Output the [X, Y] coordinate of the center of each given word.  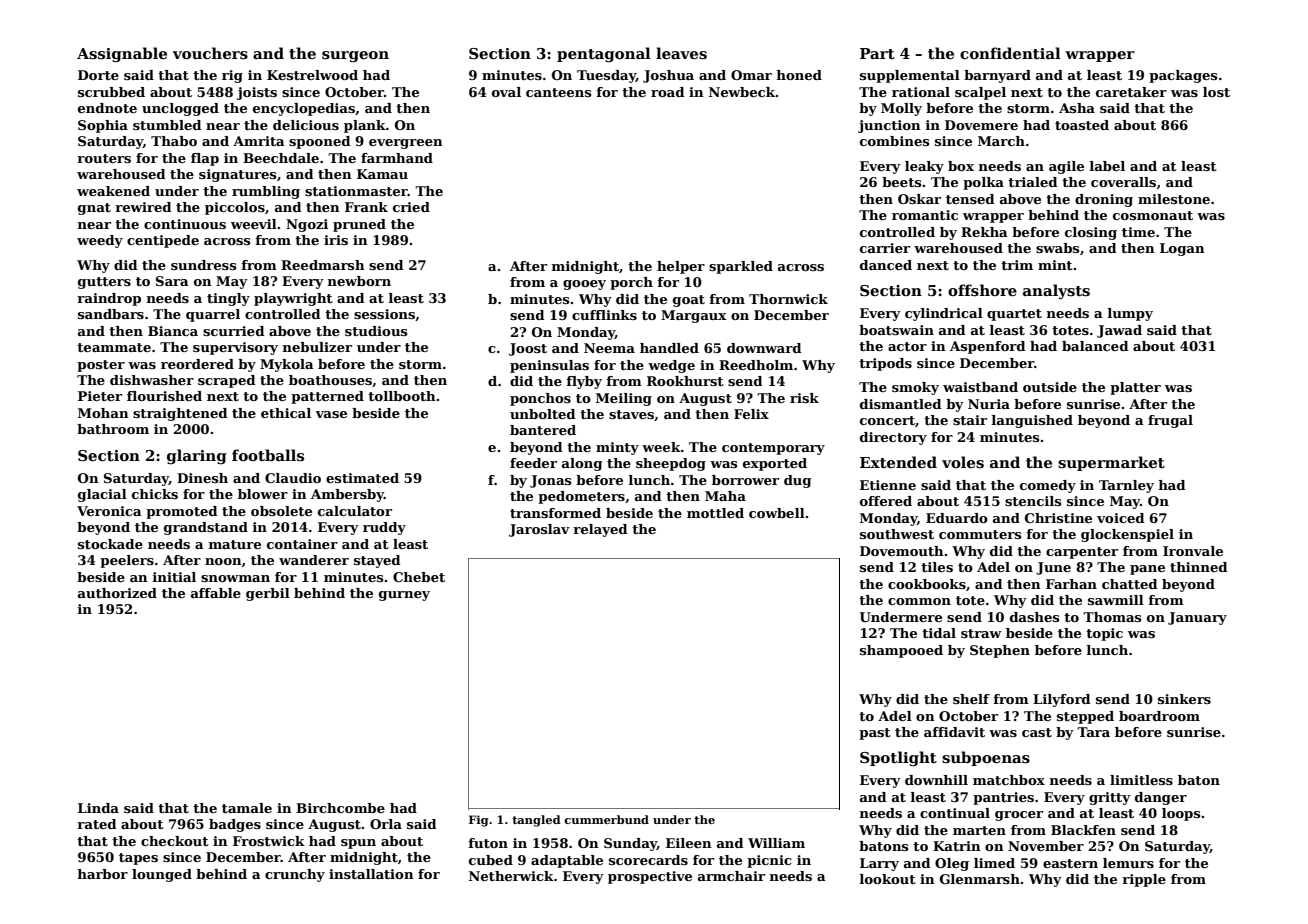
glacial [102, 495]
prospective [650, 877]
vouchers [210, 53]
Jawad [1119, 331]
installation [371, 874]
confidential [1010, 53]
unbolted [543, 414]
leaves [681, 53]
